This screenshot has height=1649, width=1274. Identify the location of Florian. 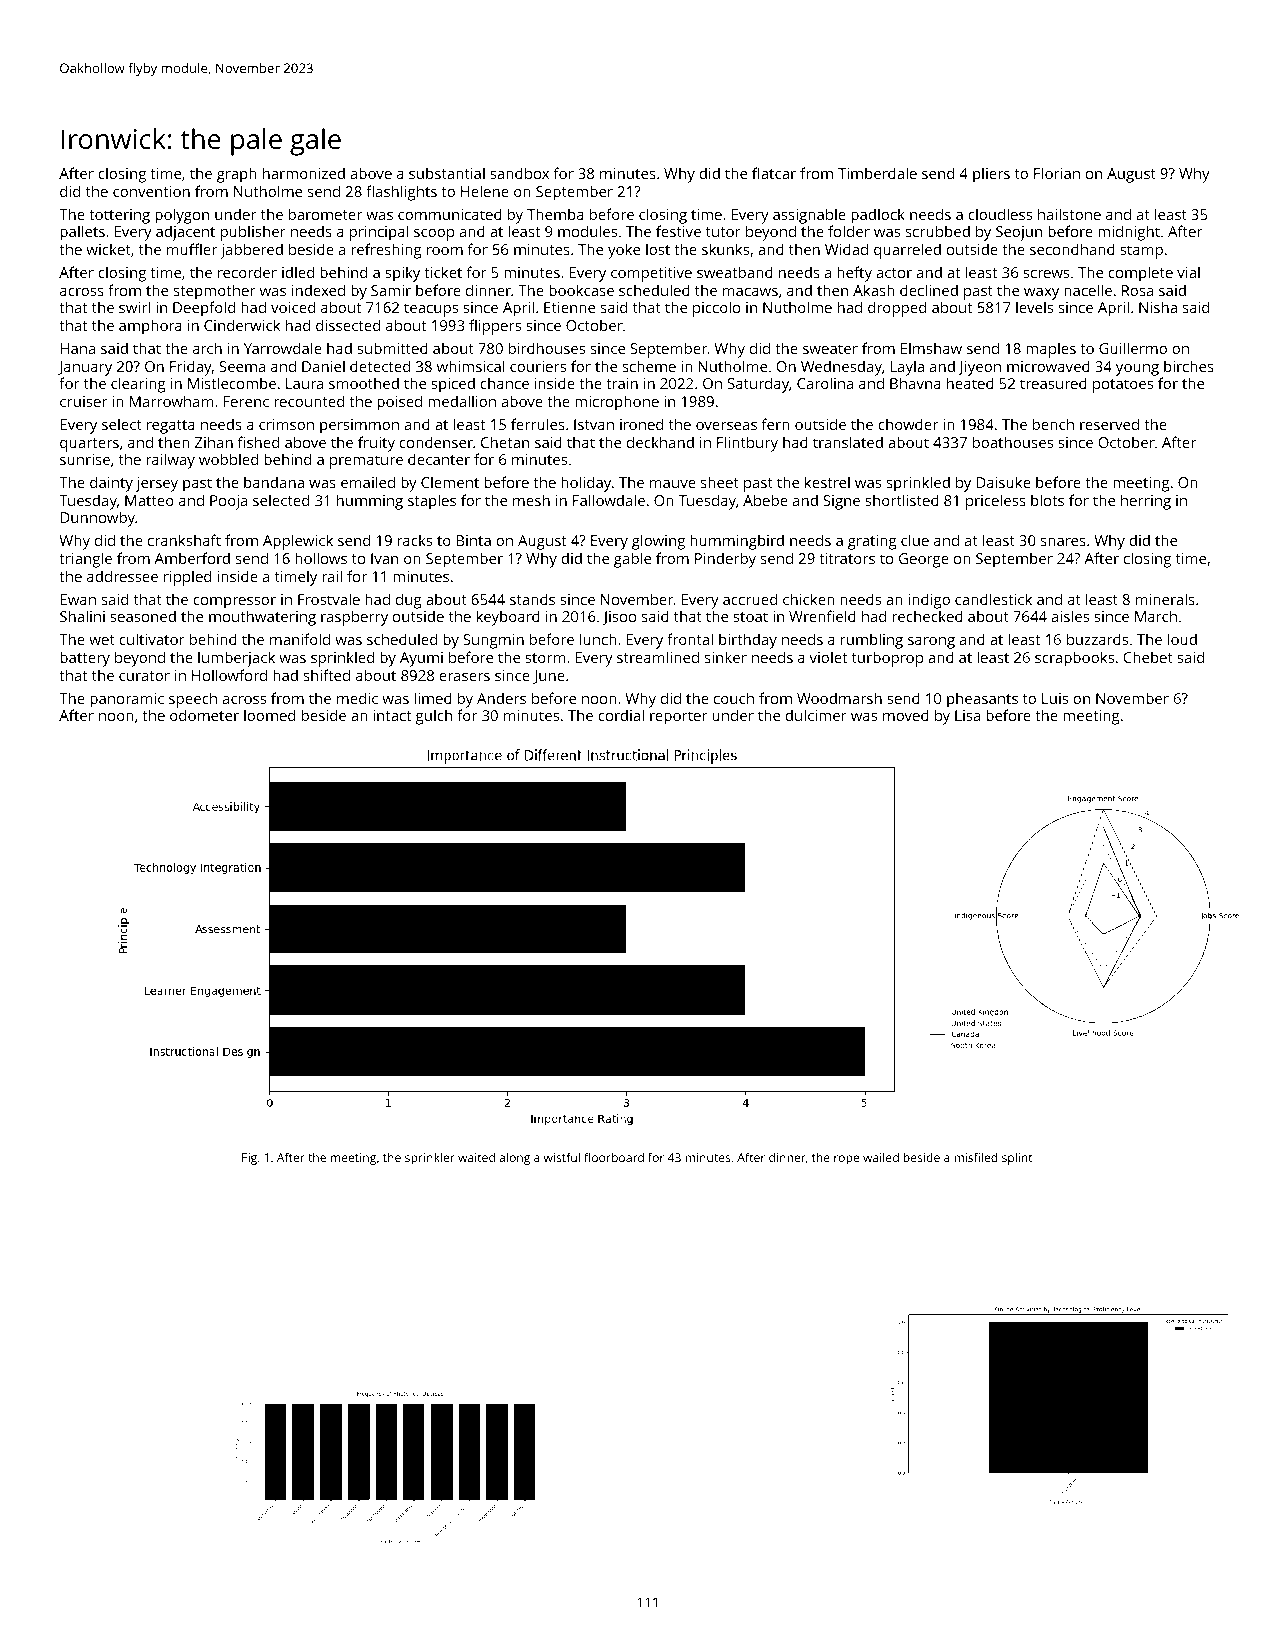
(1057, 173).
